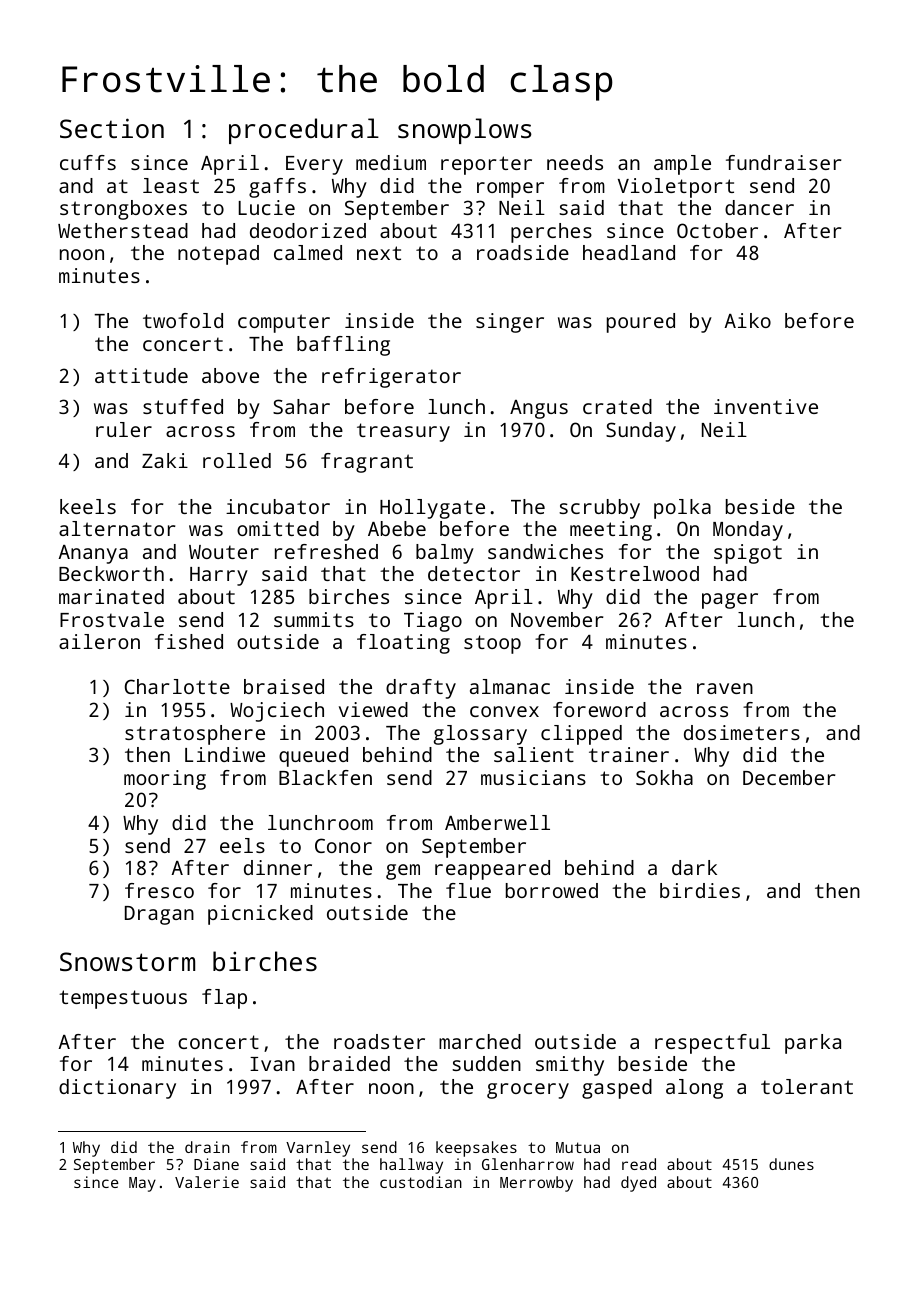  What do you see at coordinates (682, 165) in the image?
I see `ample` at bounding box center [682, 165].
